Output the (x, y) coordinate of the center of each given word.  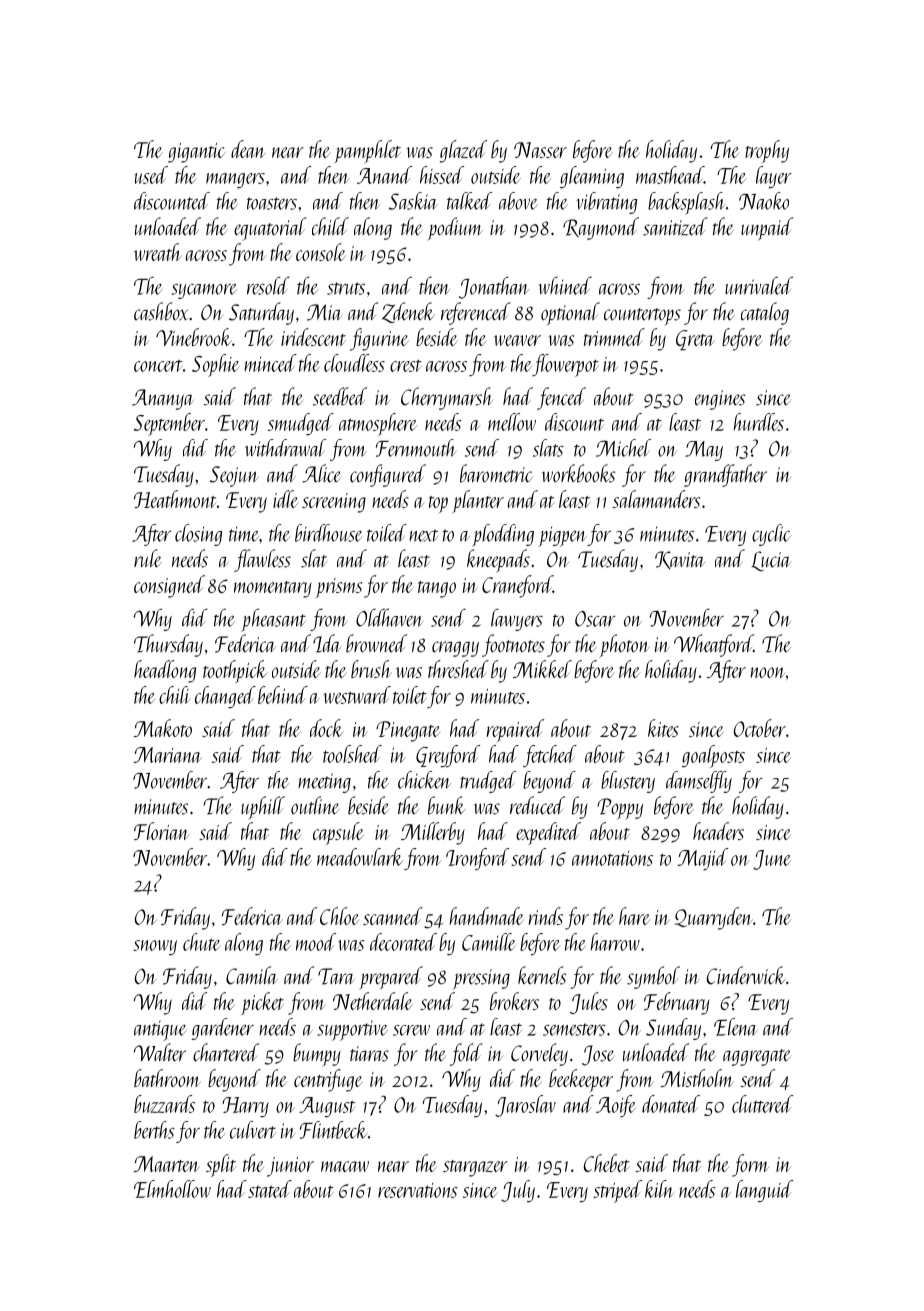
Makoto (163, 728)
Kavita (680, 560)
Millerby (433, 833)
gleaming (592, 177)
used (151, 175)
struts (346, 288)
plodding (503, 535)
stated (270, 1189)
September (169, 424)
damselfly (699, 782)
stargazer (475, 1168)
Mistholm (697, 1078)
